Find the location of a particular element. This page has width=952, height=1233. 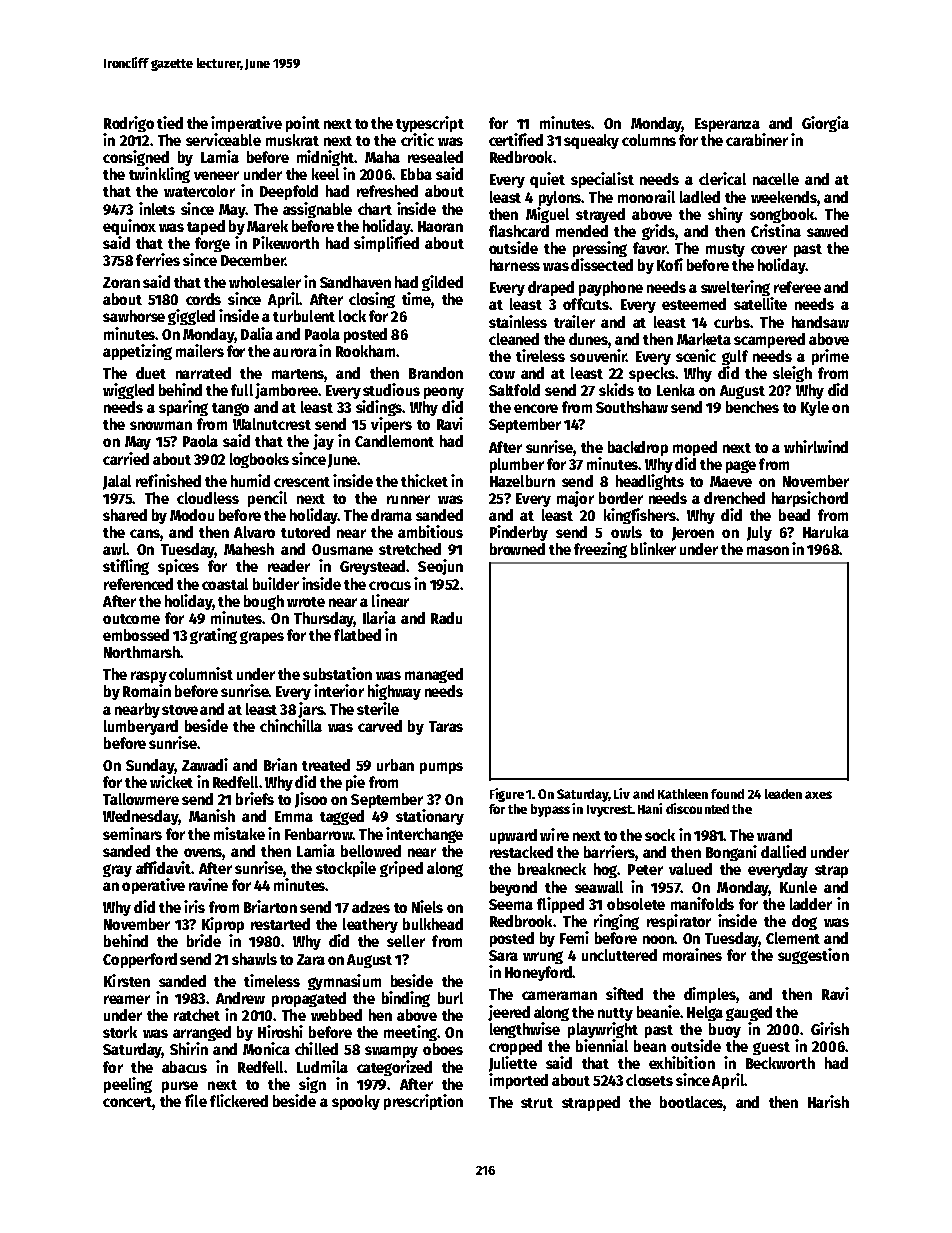

Maha is located at coordinates (382, 157).
